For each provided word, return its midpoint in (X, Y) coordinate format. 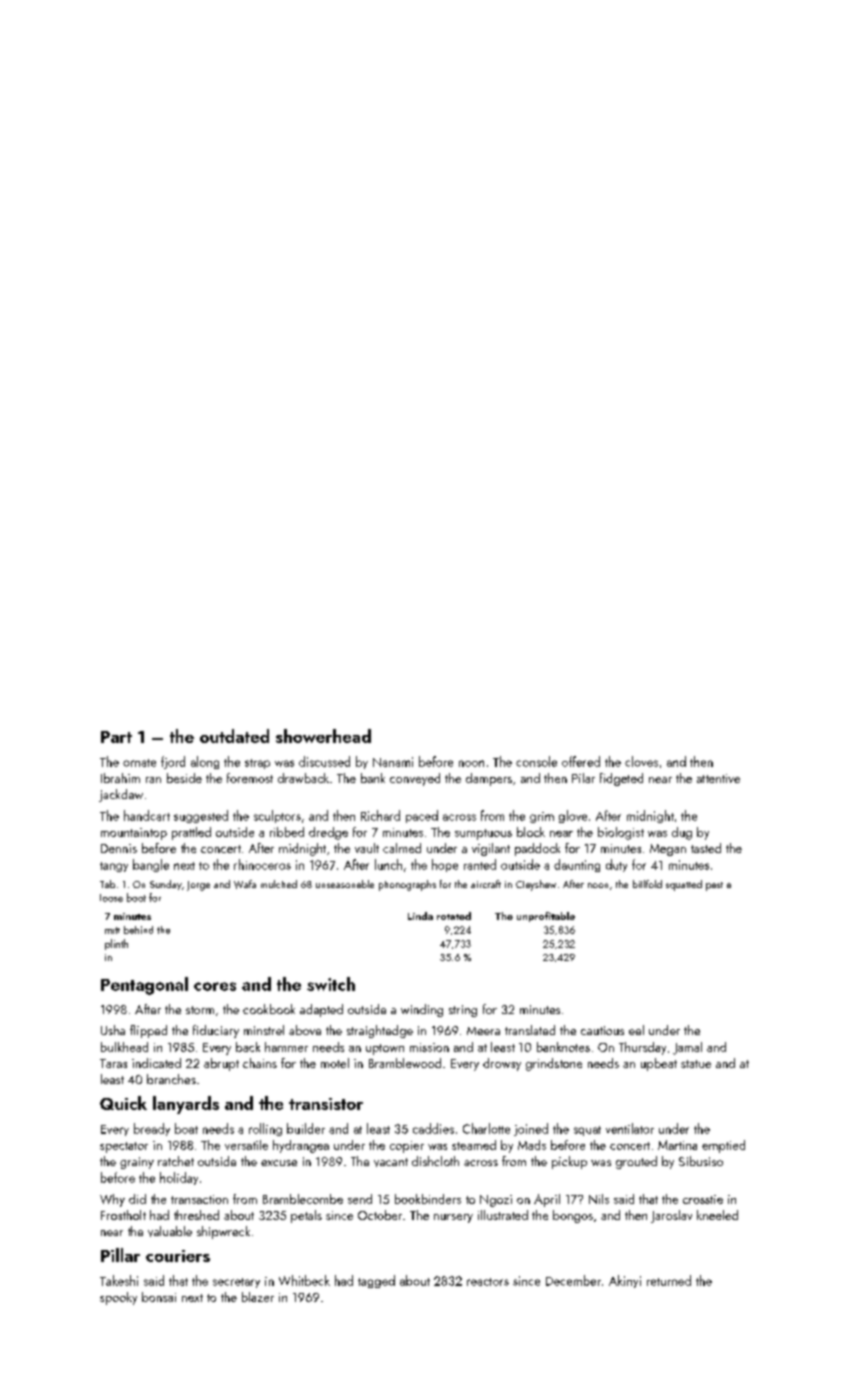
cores (215, 986)
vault (367, 848)
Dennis (119, 848)
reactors (488, 1282)
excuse (279, 1163)
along (205, 762)
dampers (489, 779)
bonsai (159, 1297)
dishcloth (435, 1161)
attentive (718, 778)
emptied (723, 1146)
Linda (420, 916)
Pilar (583, 778)
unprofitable (546, 917)
